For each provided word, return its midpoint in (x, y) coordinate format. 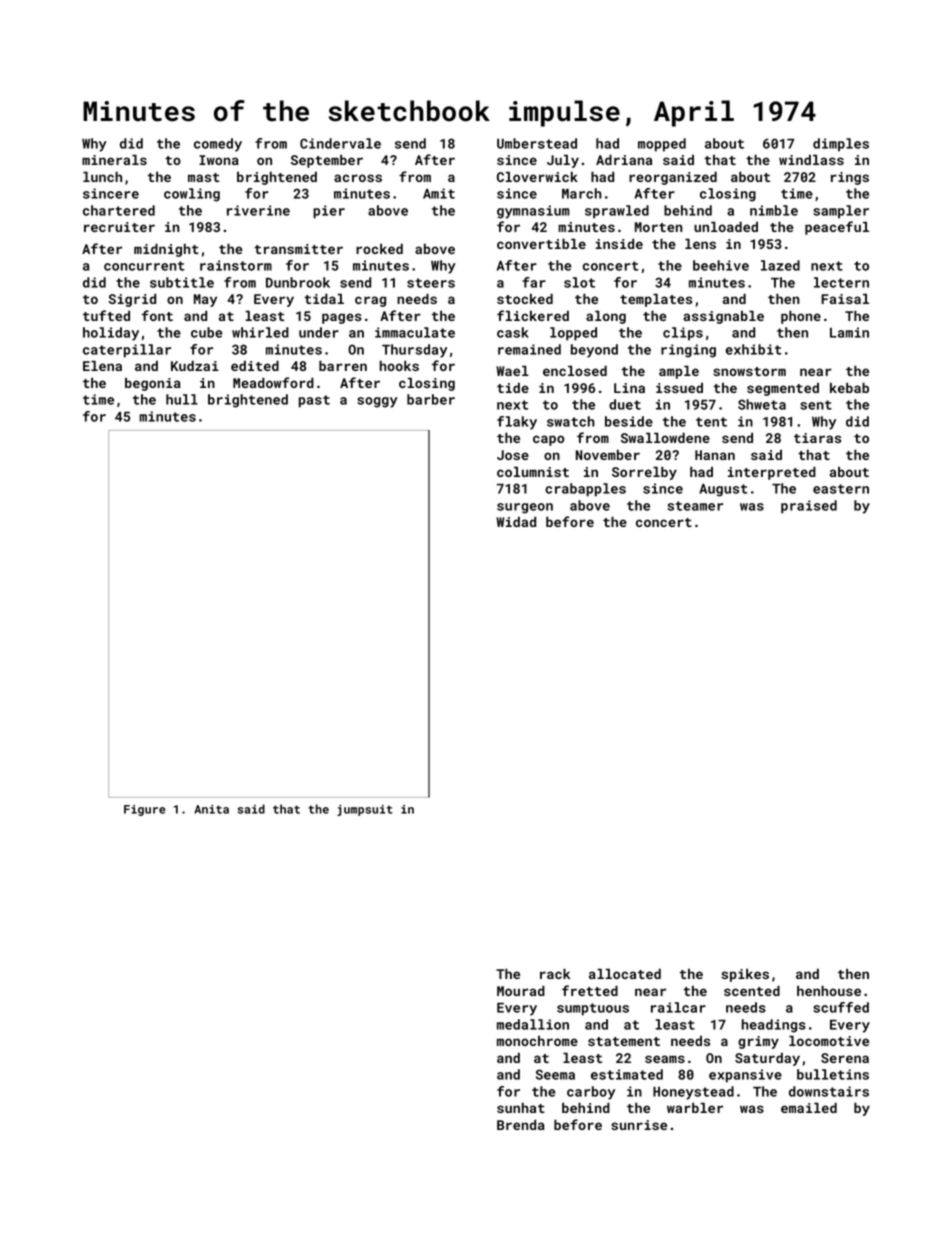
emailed (809, 1107)
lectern (841, 282)
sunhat (521, 1107)
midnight (166, 250)
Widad (516, 521)
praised (809, 507)
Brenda (521, 1124)
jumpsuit (365, 810)
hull (182, 399)
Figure (145, 810)
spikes (745, 975)
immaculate (415, 332)
